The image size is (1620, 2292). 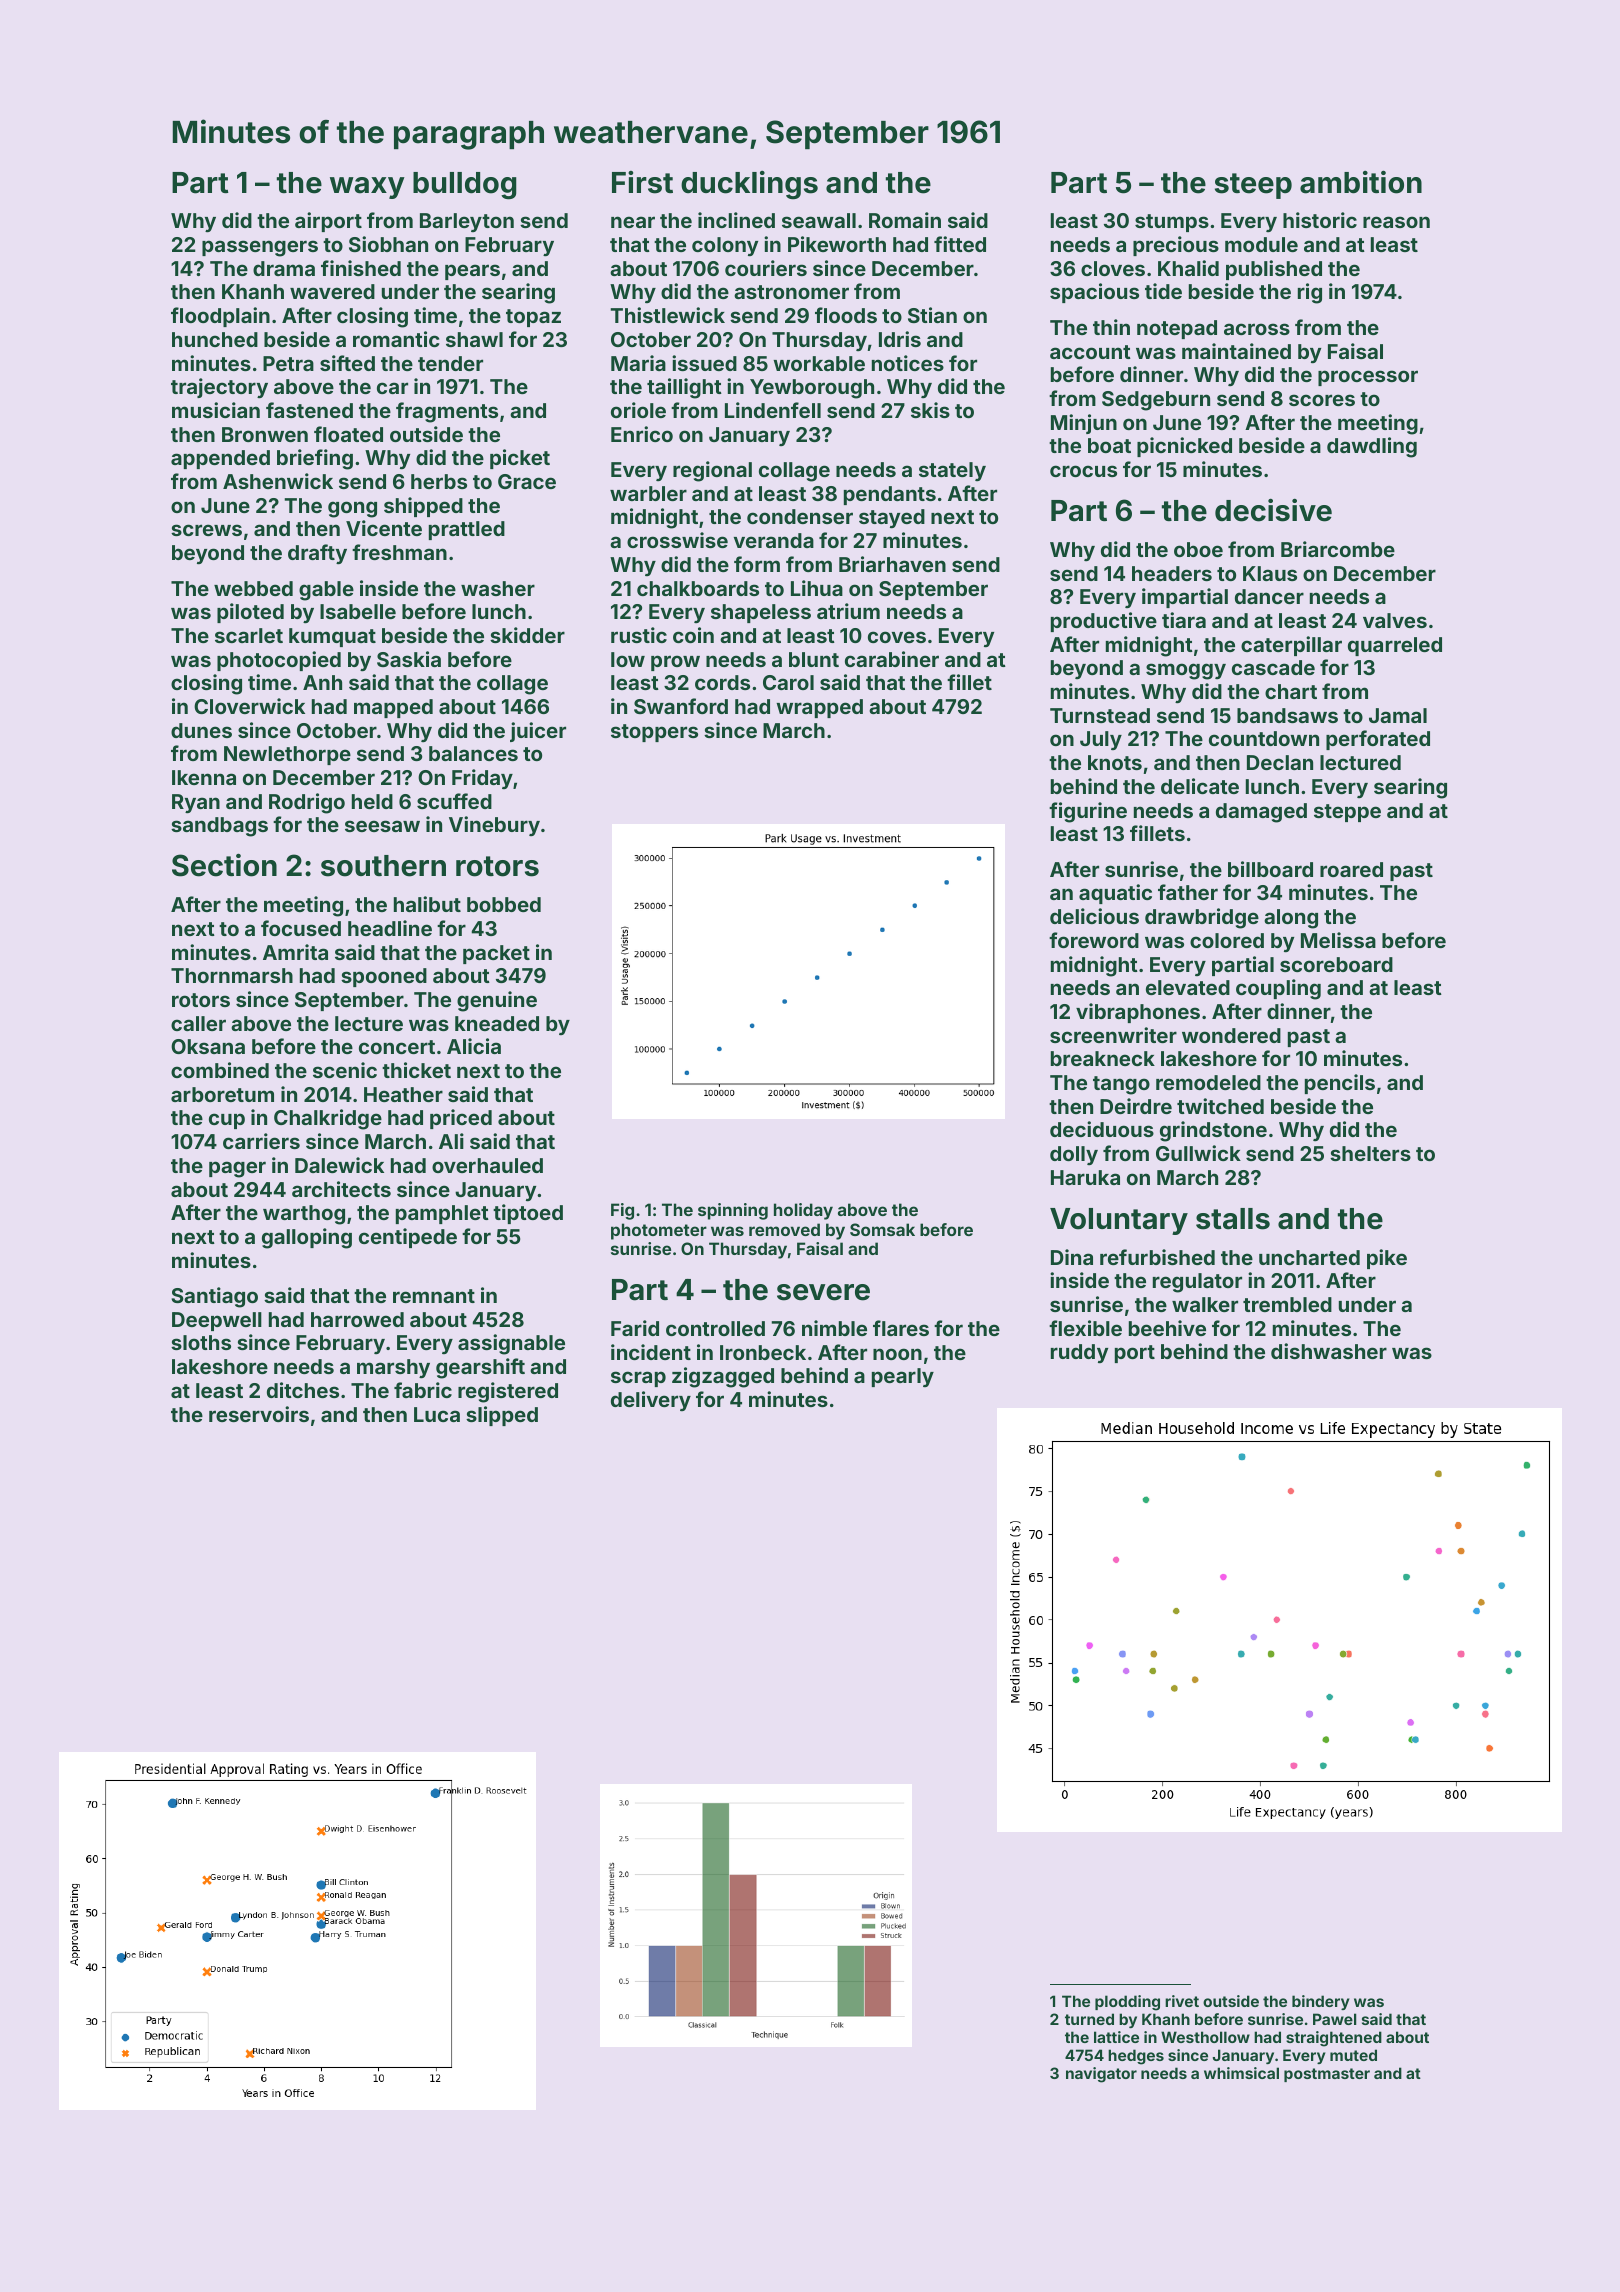 I want to click on shelters, so click(x=1370, y=1153).
